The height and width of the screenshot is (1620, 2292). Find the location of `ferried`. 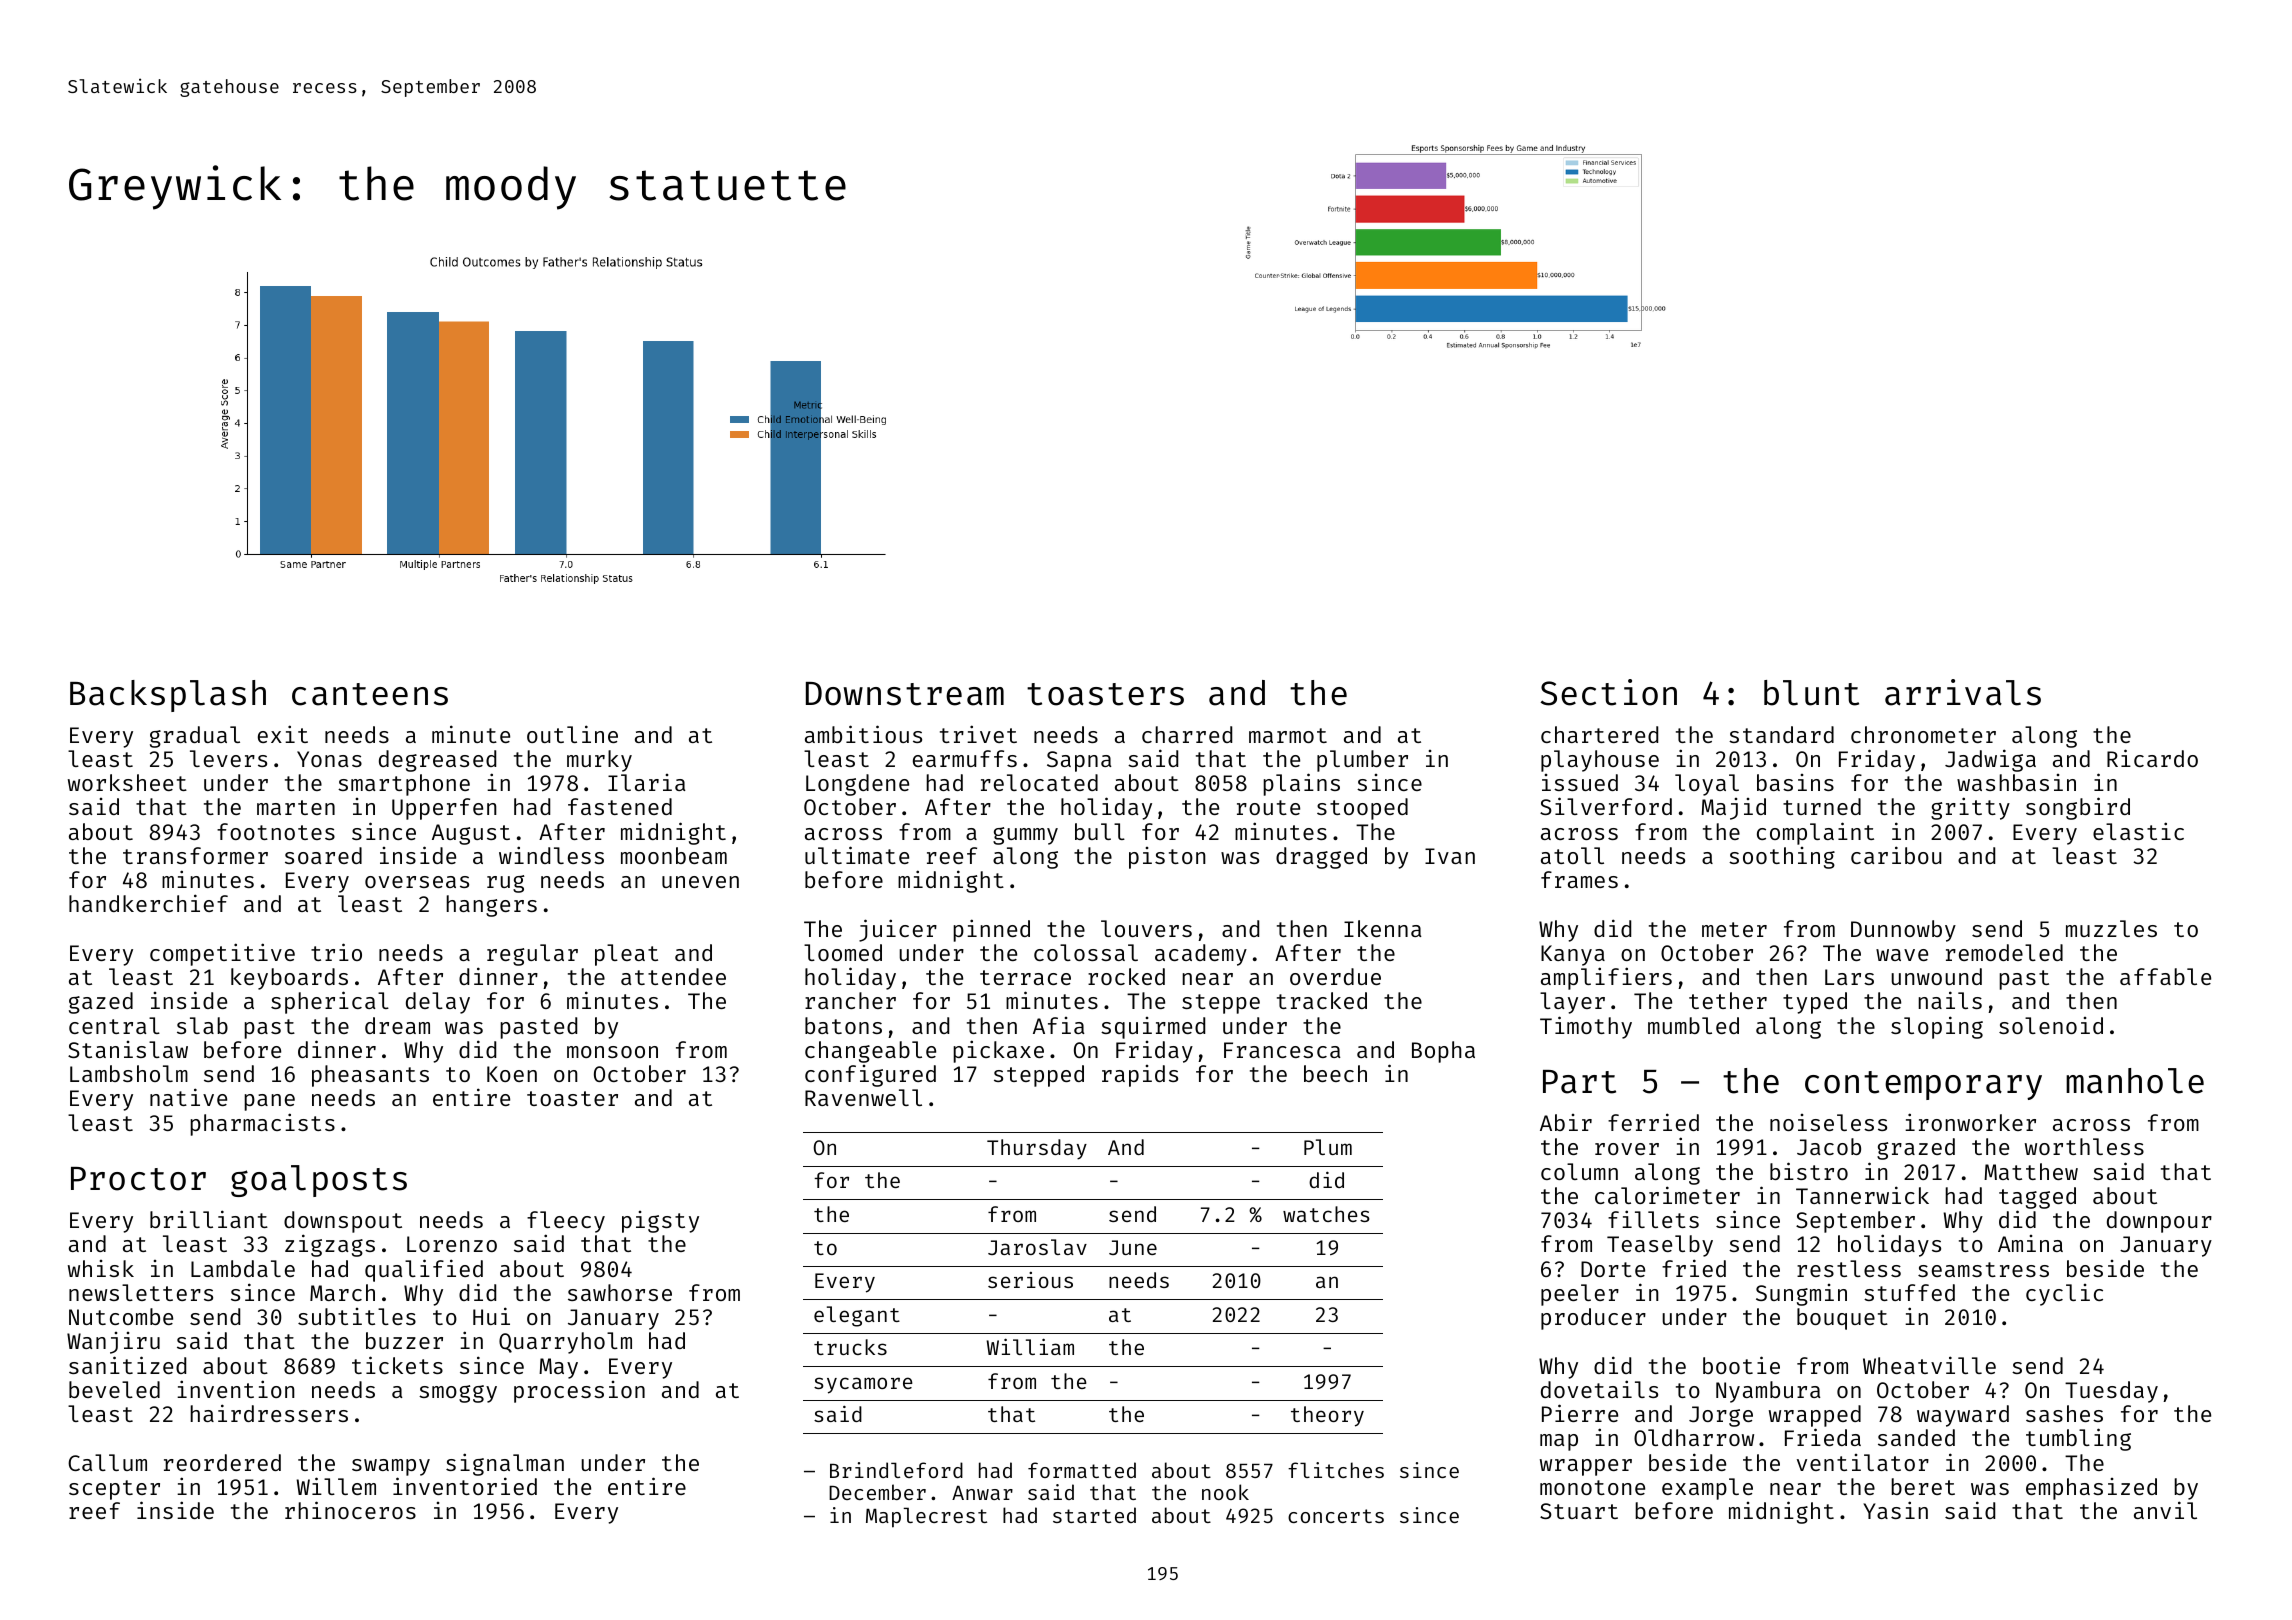

ferried is located at coordinates (1653, 1122).
